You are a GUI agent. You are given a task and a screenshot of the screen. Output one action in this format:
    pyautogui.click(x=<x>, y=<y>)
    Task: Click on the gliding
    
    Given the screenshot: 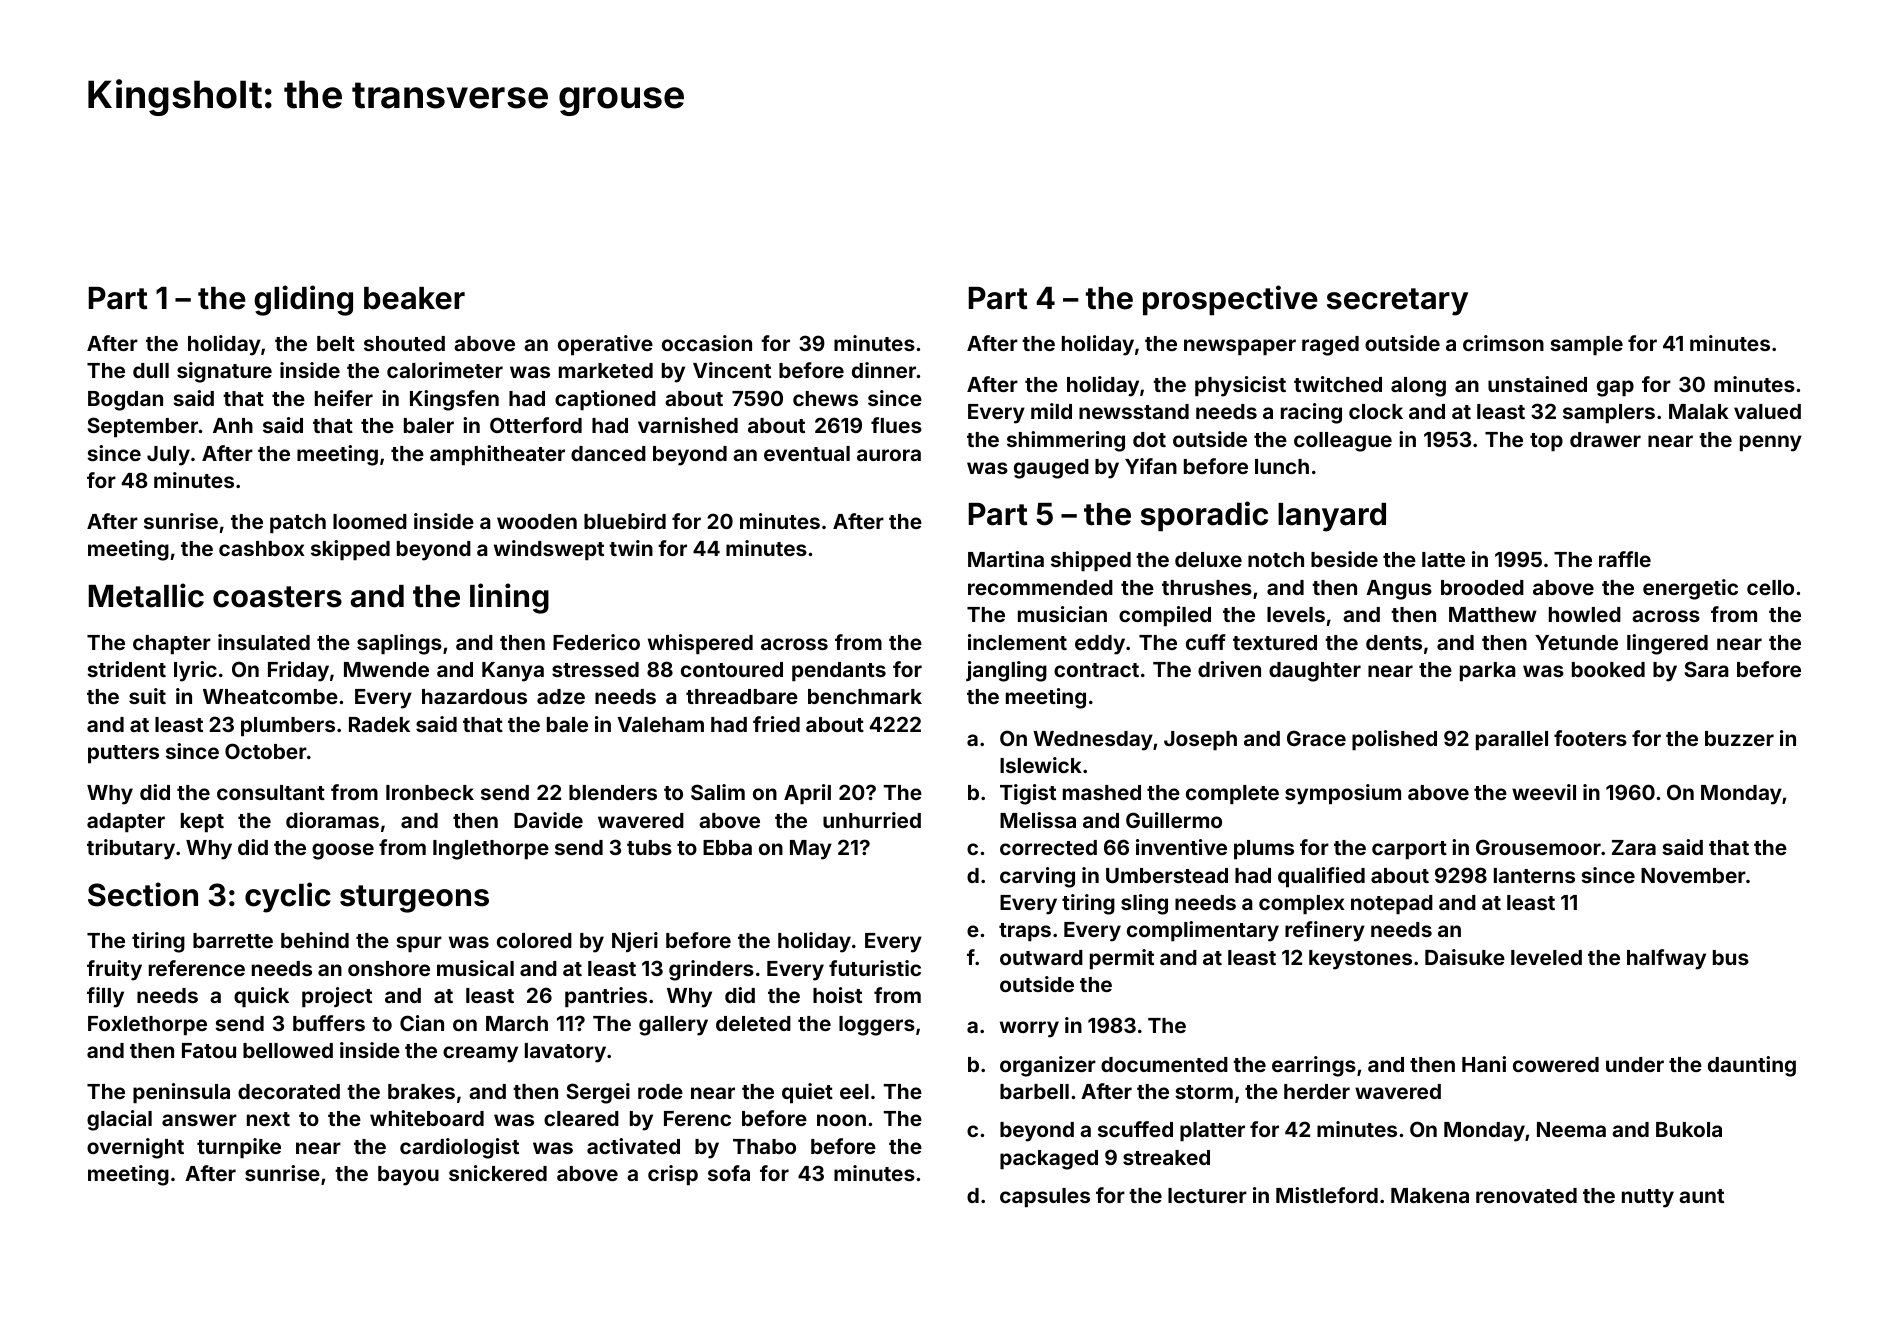 What is the action you would take?
    pyautogui.click(x=303, y=300)
